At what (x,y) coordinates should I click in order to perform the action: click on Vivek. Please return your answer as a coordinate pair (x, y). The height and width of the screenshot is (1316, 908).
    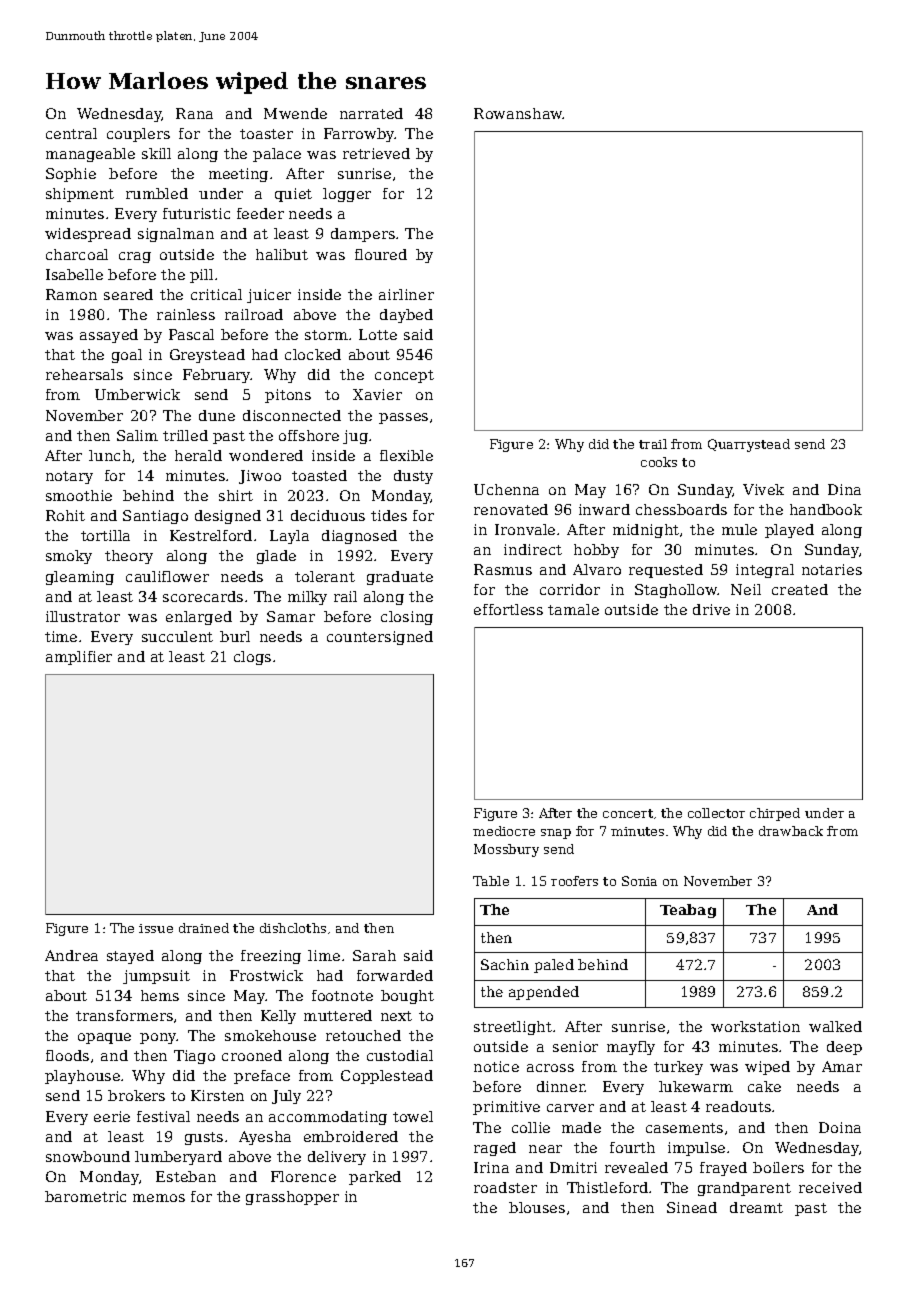
    Looking at the image, I should click on (763, 489).
